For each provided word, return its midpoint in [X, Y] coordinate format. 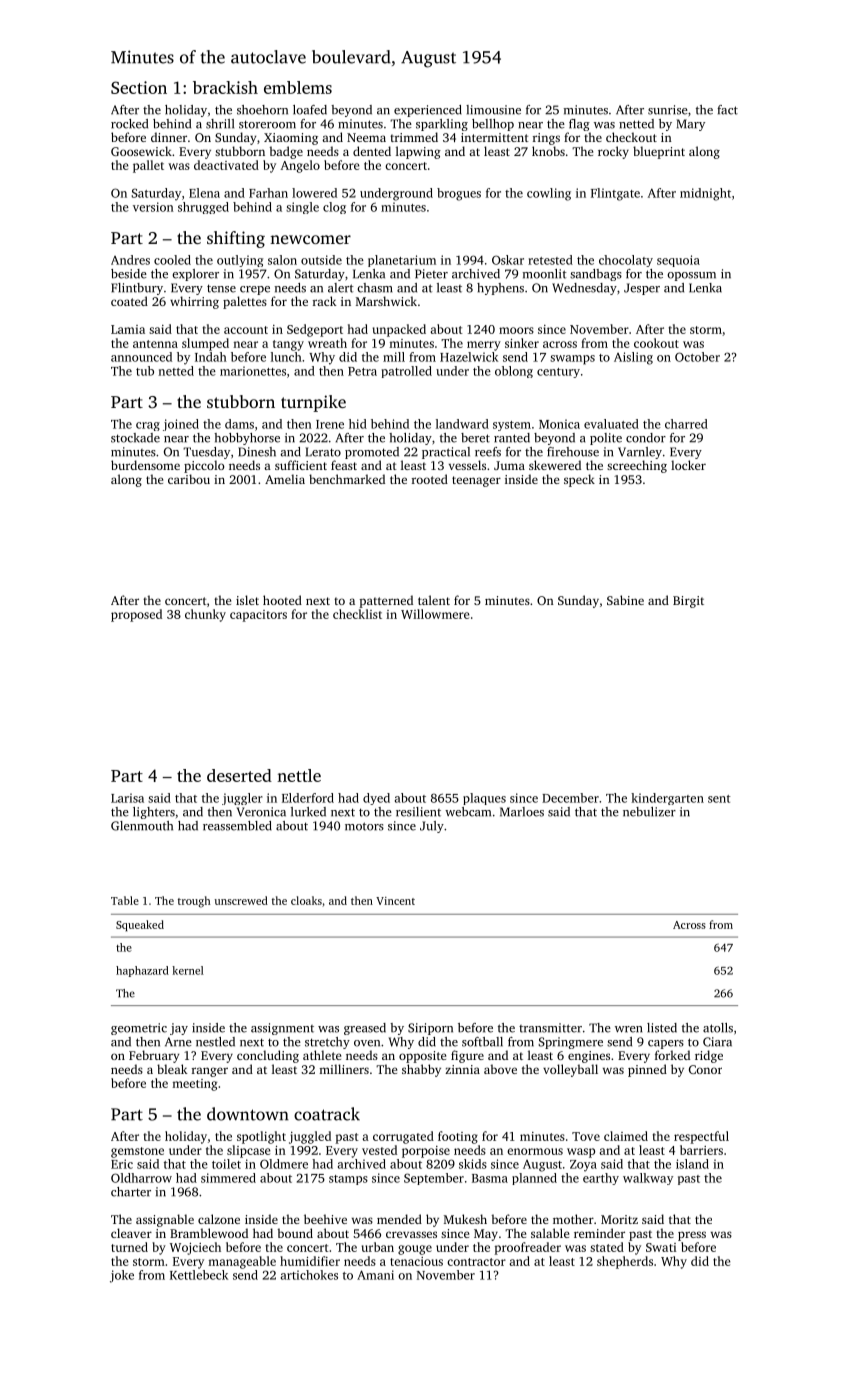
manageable [242, 1262]
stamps [348, 1180]
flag [579, 125]
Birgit [688, 602]
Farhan [268, 193]
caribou [189, 479]
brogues [459, 194]
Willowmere [435, 614]
